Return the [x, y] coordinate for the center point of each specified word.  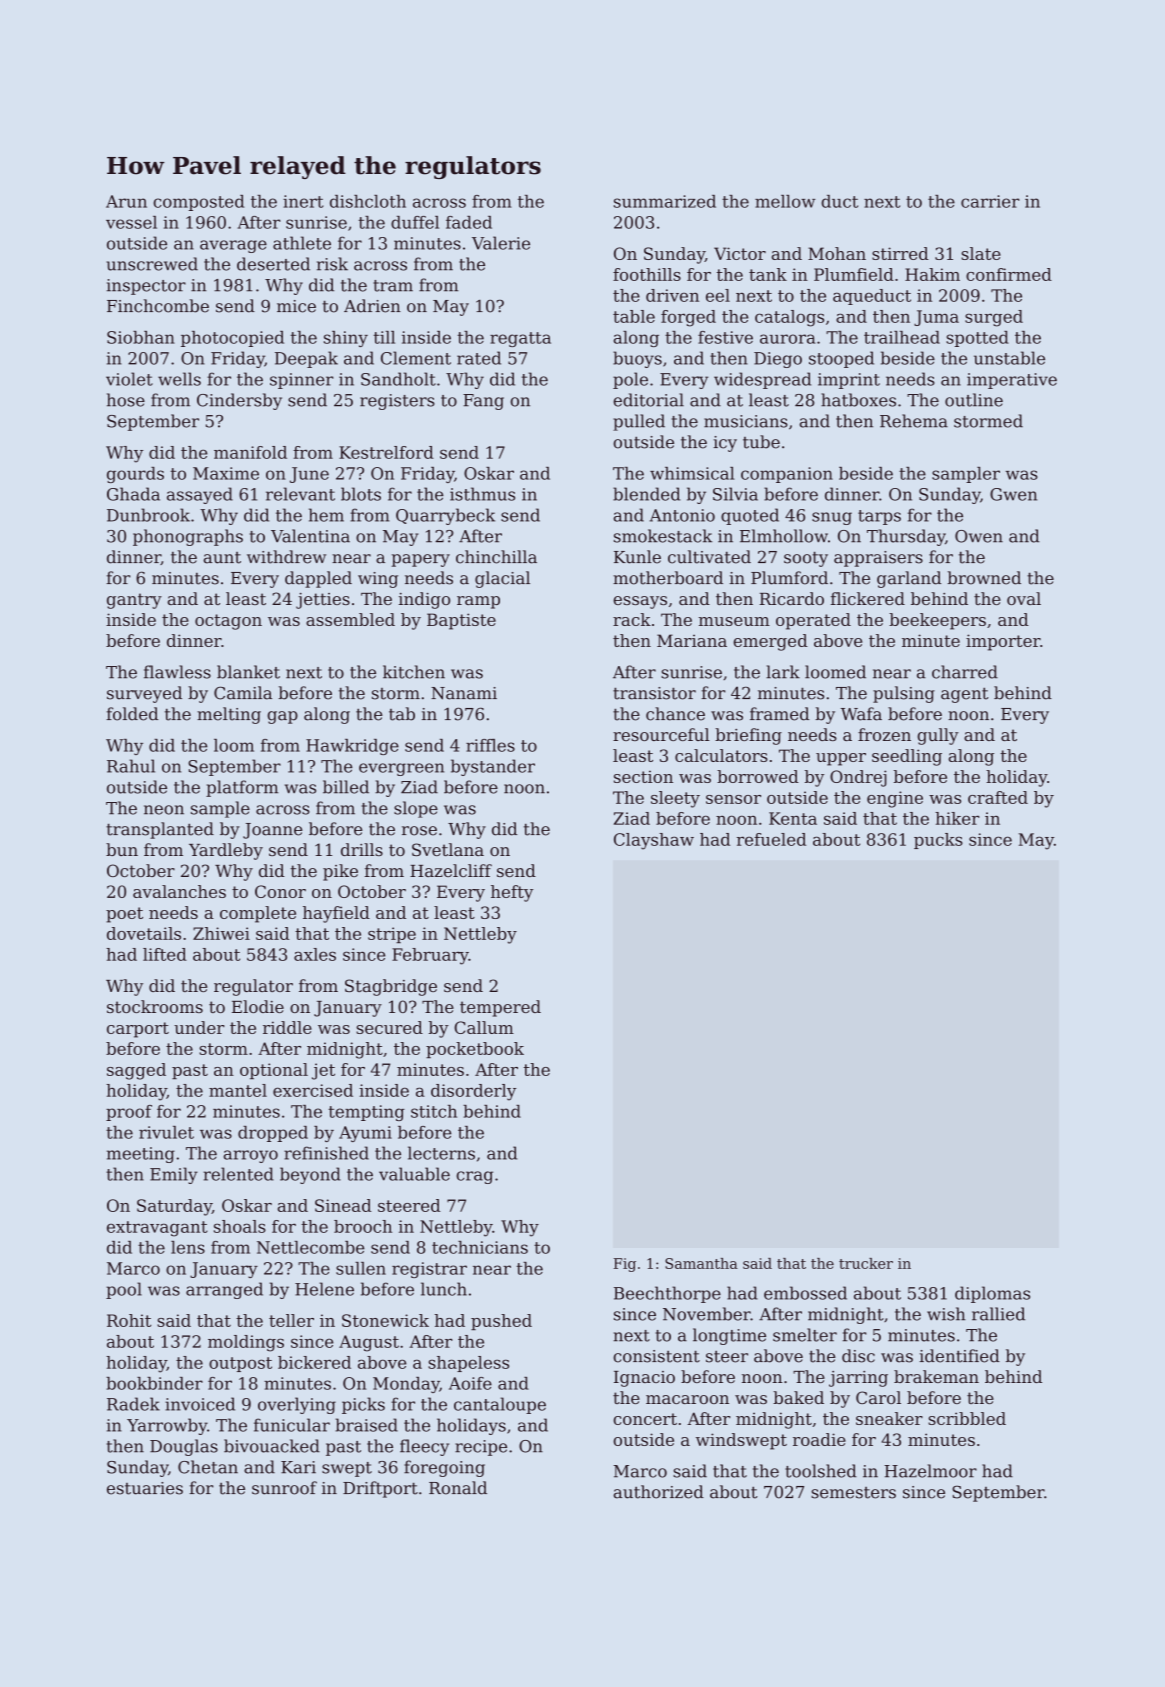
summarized [665, 201]
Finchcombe [158, 306]
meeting [141, 1155]
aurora [788, 339]
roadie [819, 1439]
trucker [866, 1263]
